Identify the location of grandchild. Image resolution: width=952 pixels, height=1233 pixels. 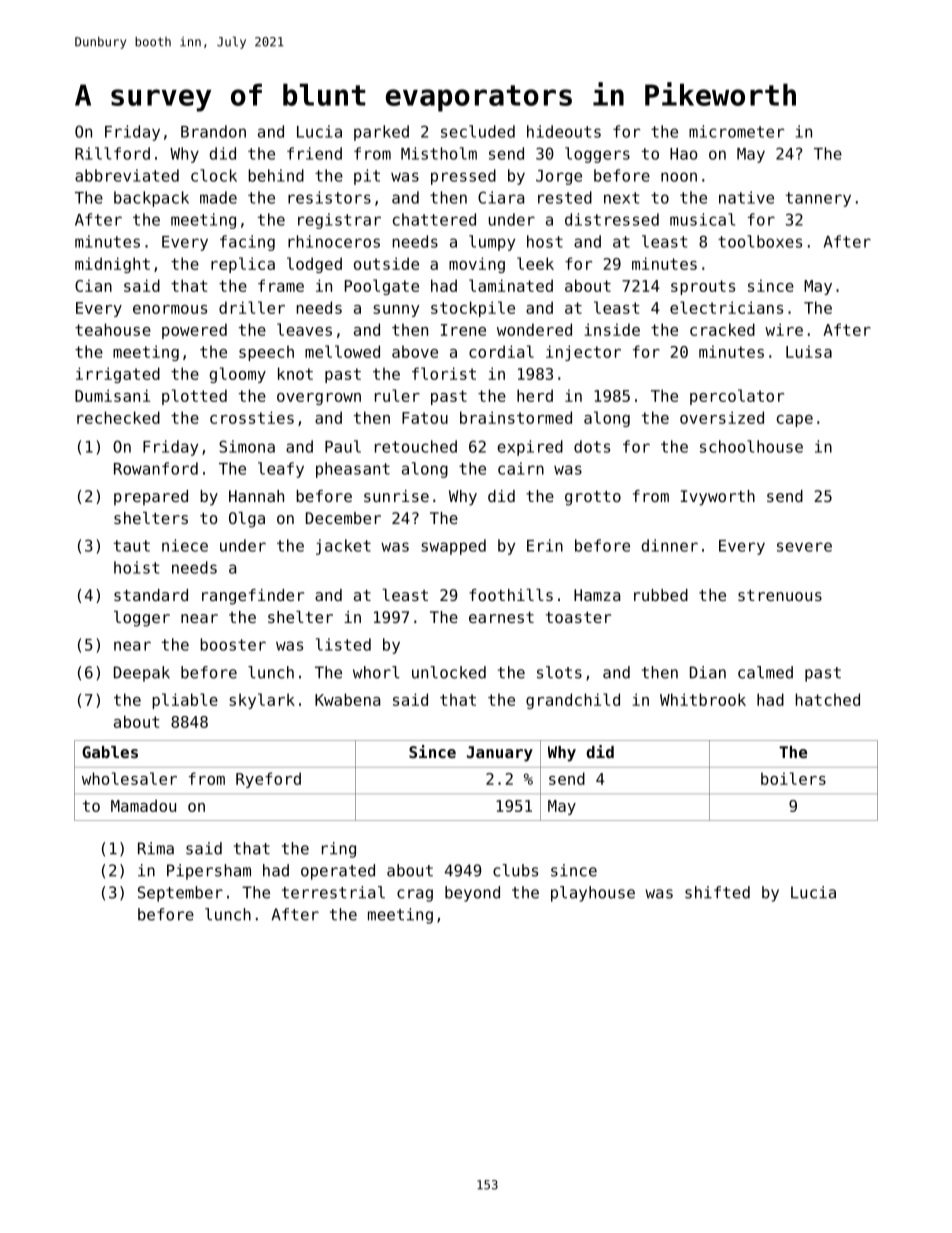
(573, 701).
